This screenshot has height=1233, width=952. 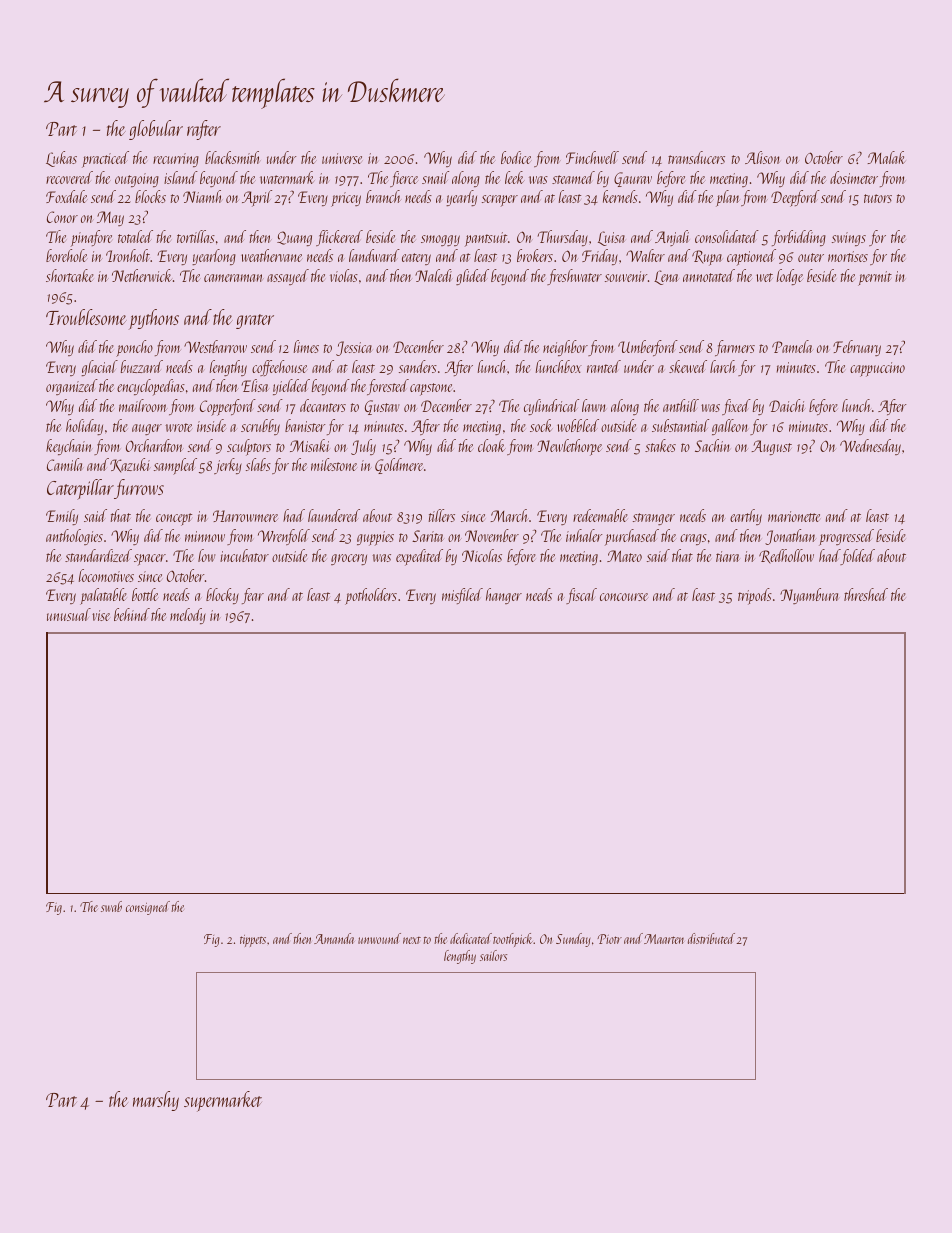 I want to click on Amanda, so click(x=334, y=938).
